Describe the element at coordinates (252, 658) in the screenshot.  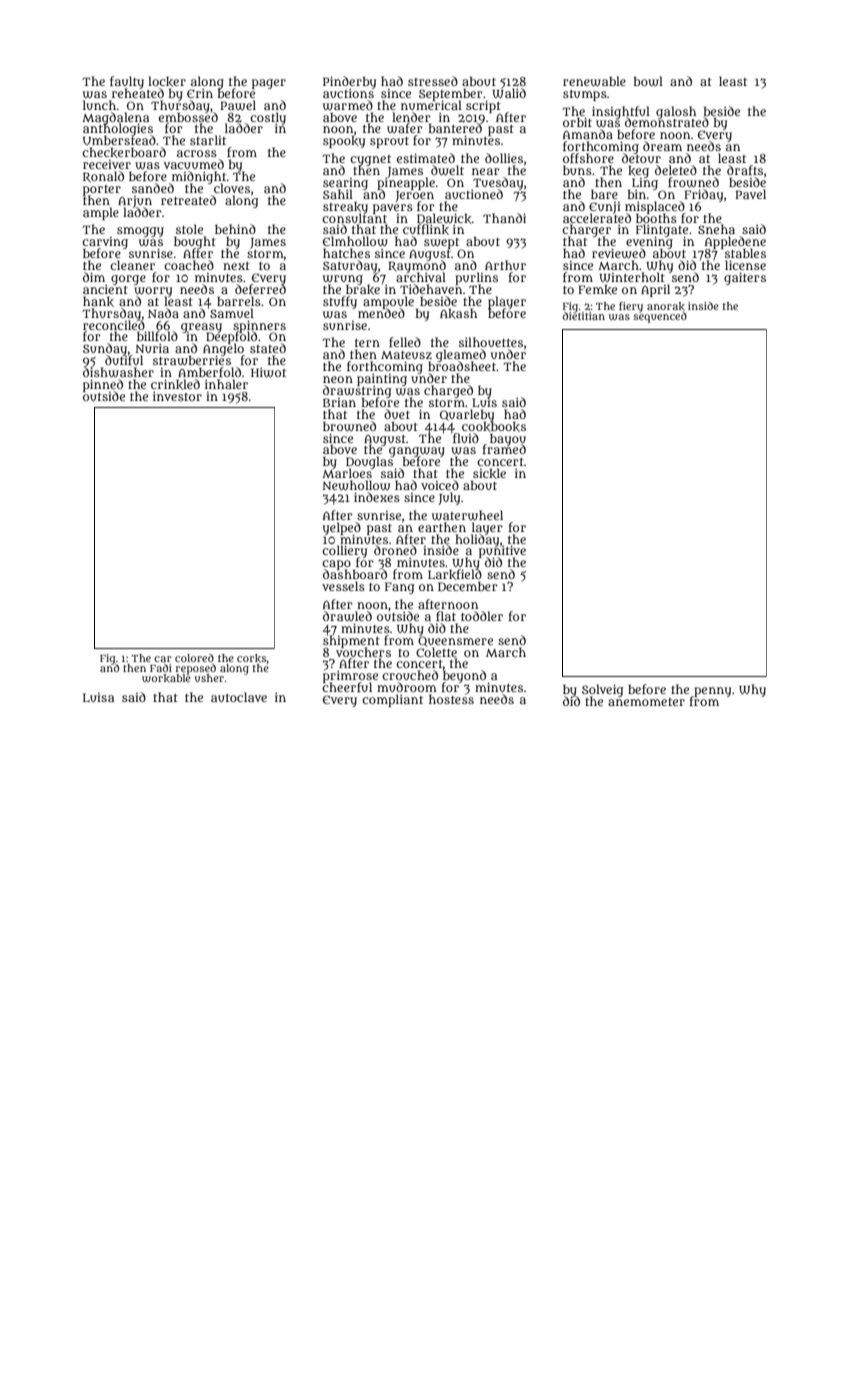
I see `corks` at that location.
